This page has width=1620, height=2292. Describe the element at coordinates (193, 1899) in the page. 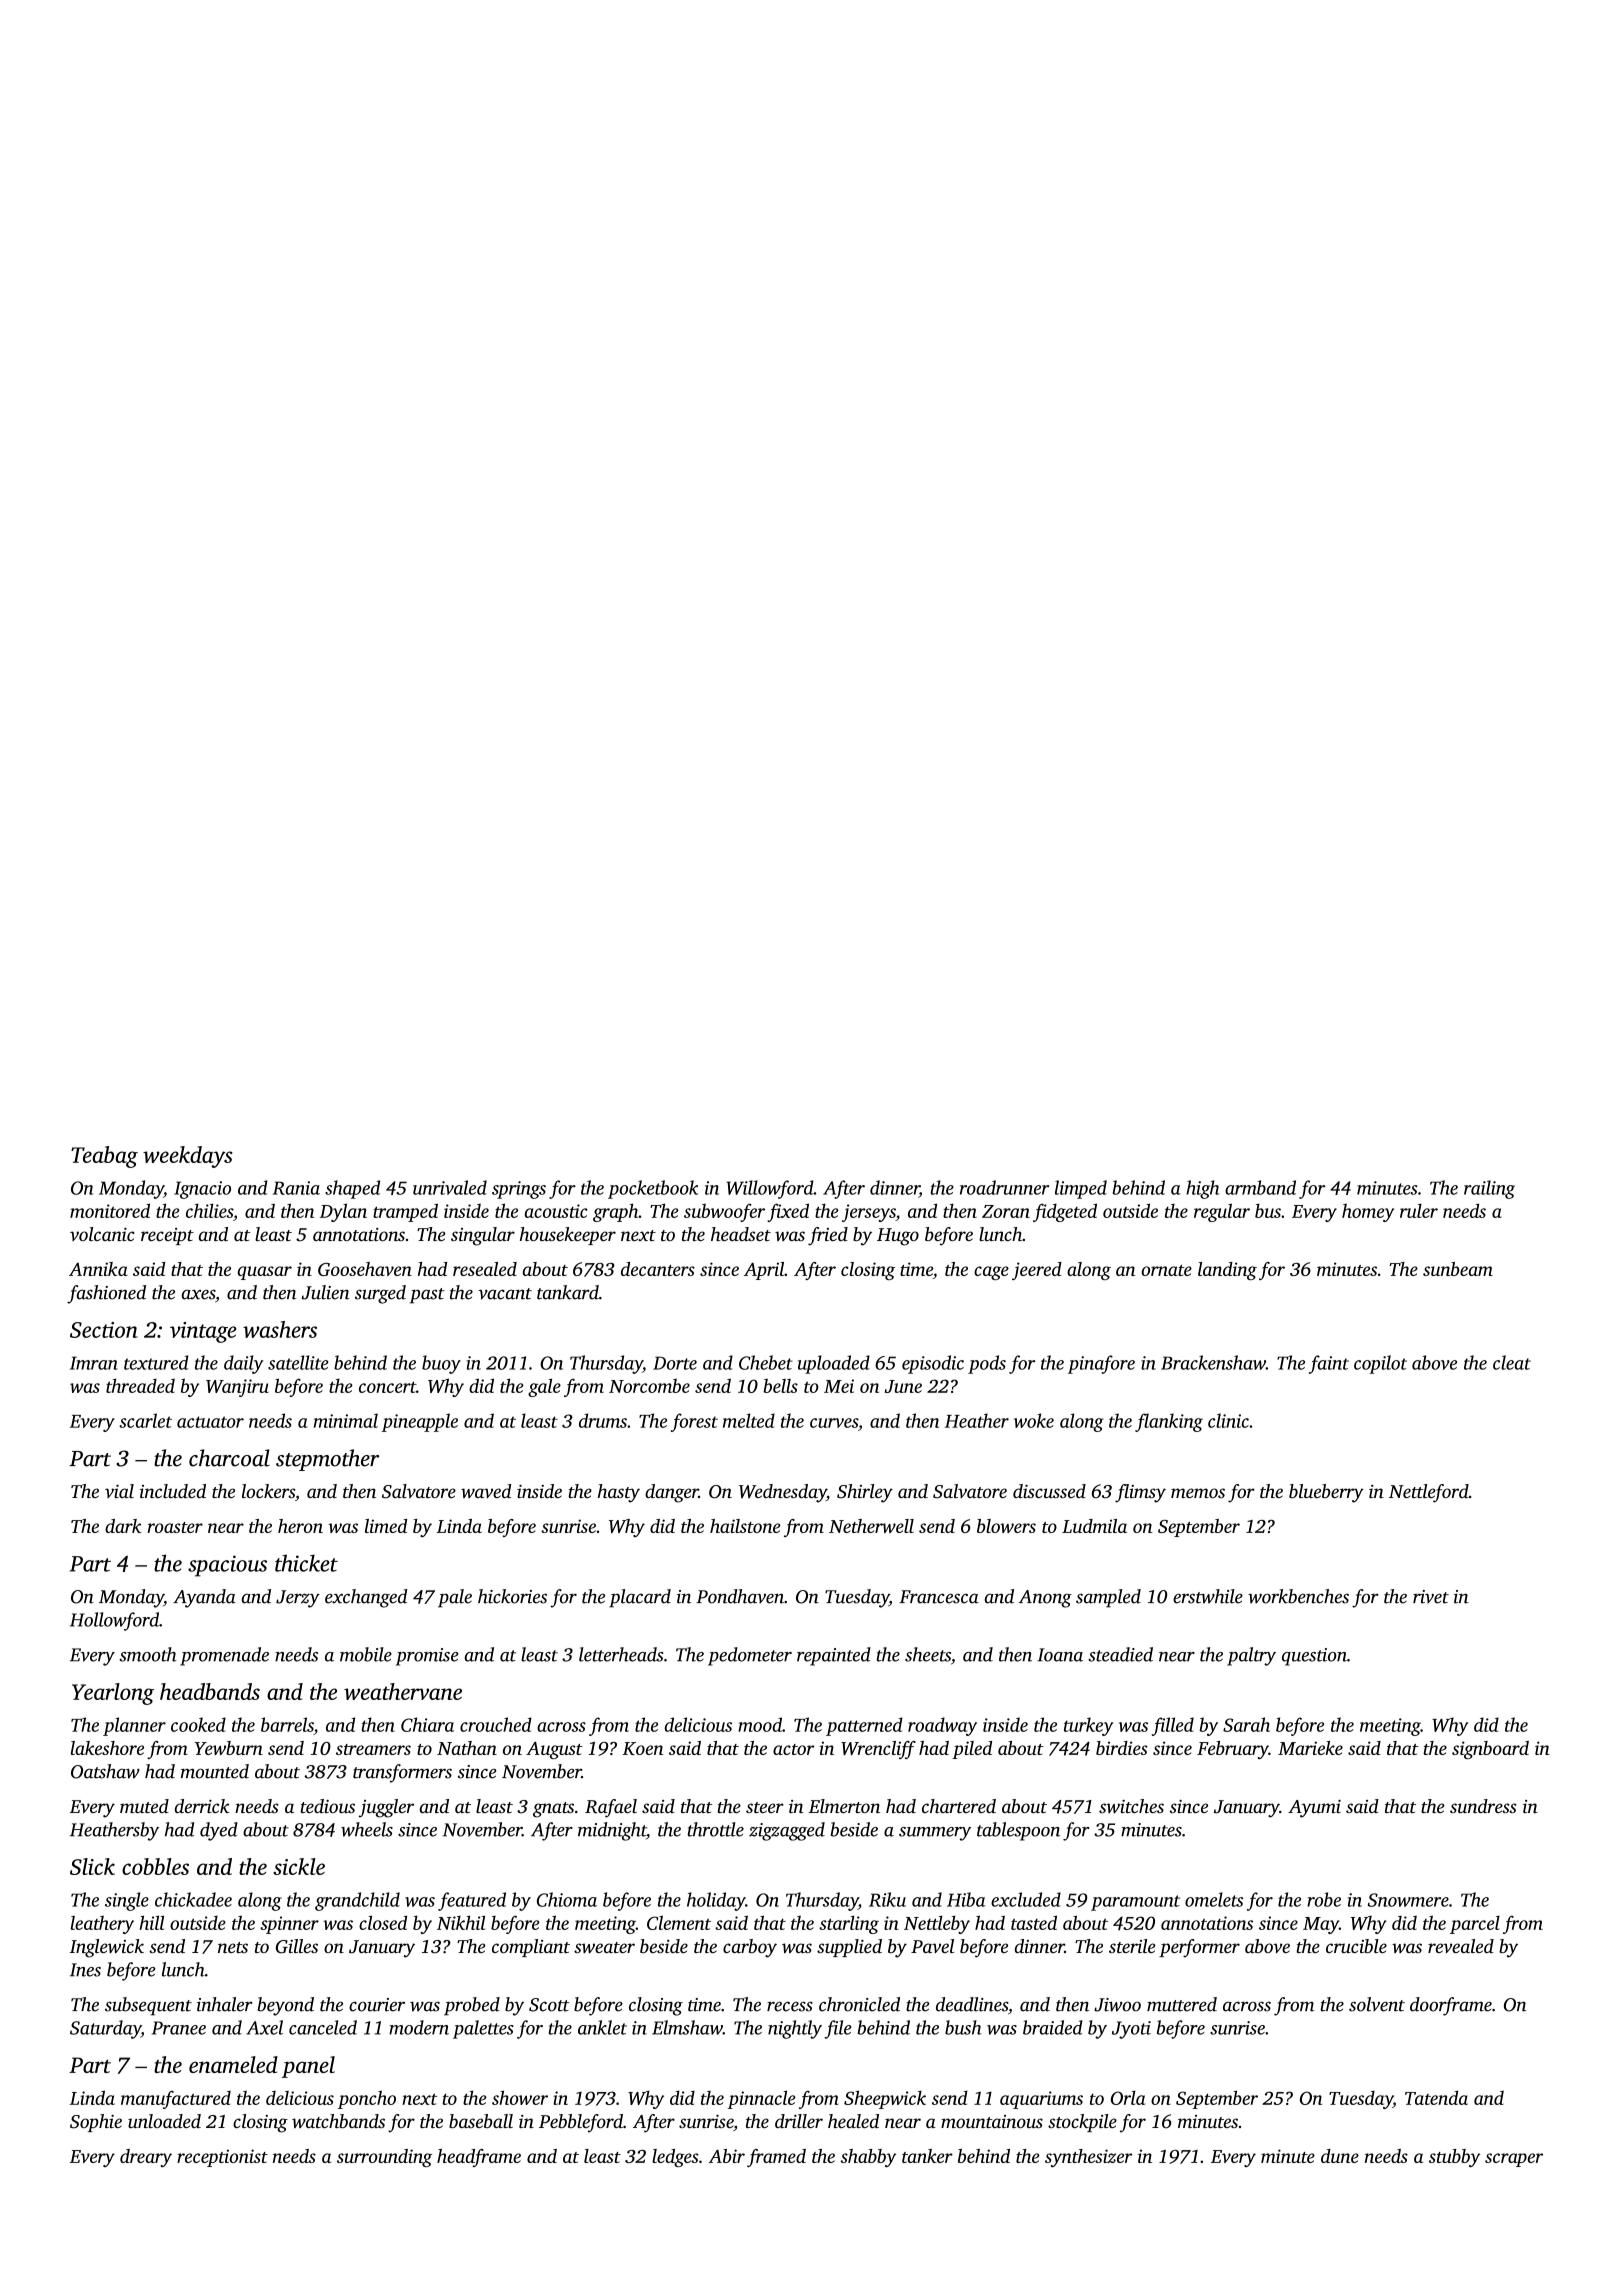

I see `chickadee` at that location.
